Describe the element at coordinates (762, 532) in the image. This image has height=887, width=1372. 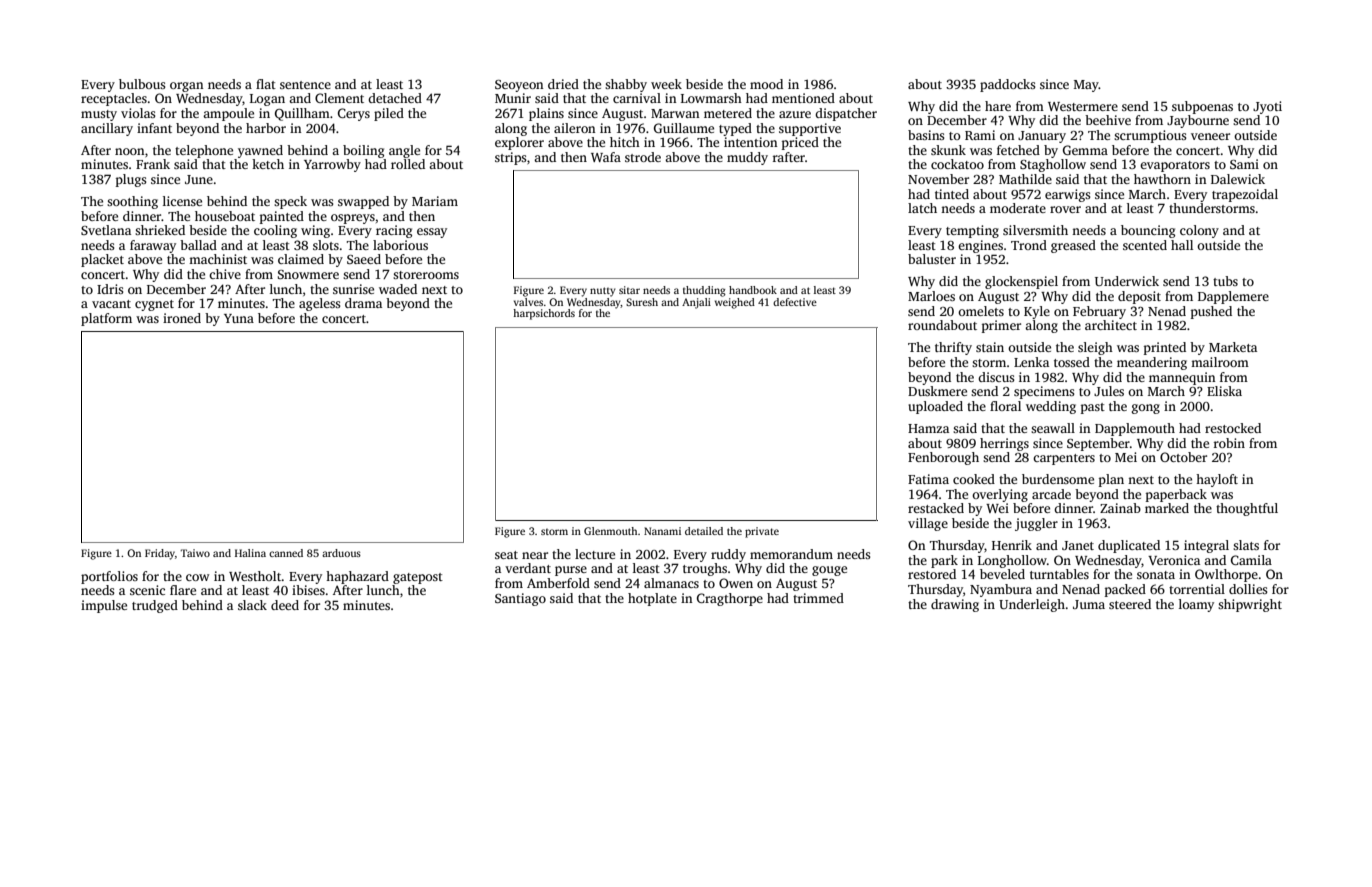
I see `private` at that location.
